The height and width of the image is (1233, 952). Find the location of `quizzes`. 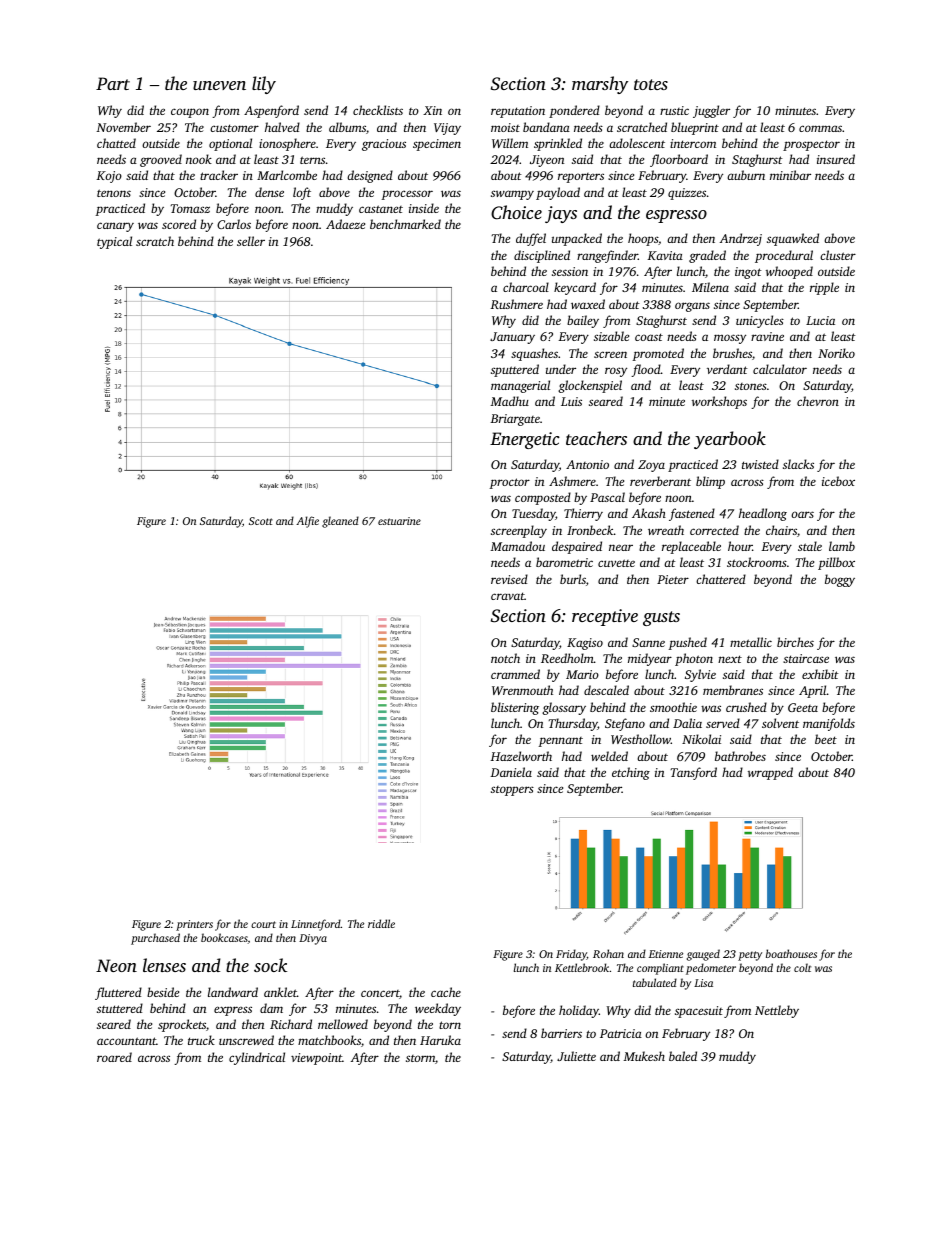

quizzes is located at coordinates (687, 194).
